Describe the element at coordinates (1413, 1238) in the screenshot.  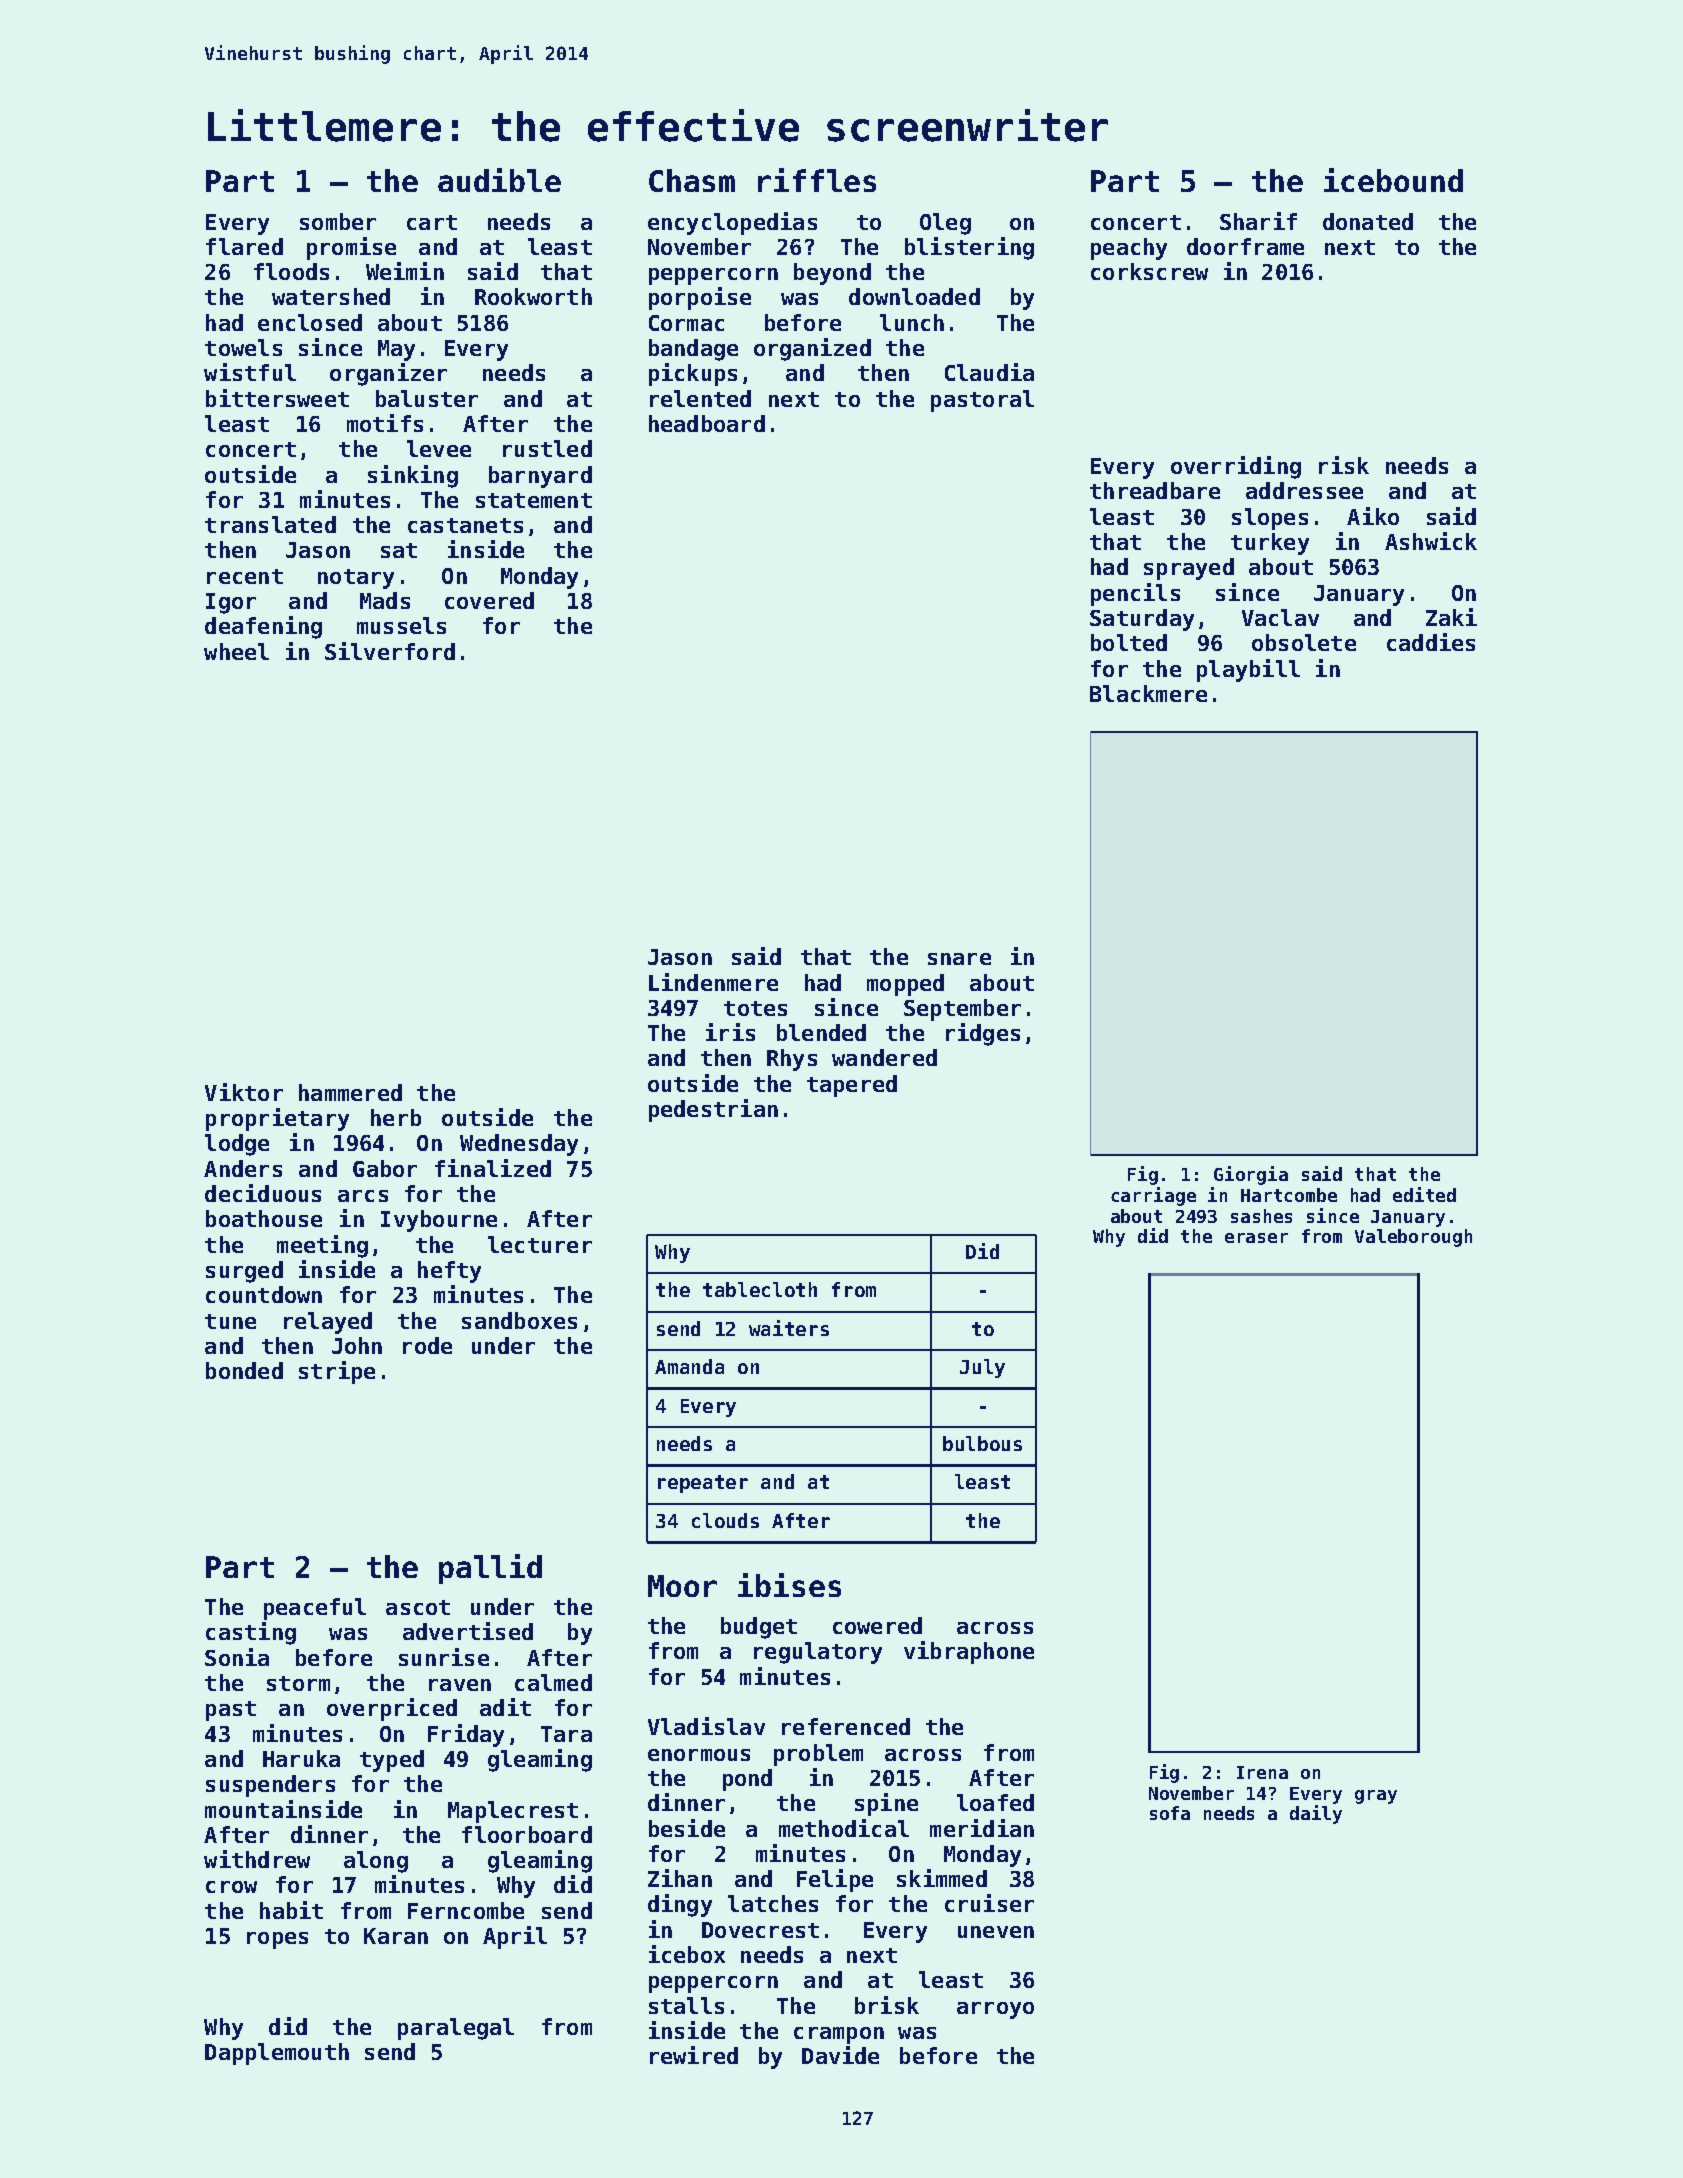
I see `Valeborough` at that location.
